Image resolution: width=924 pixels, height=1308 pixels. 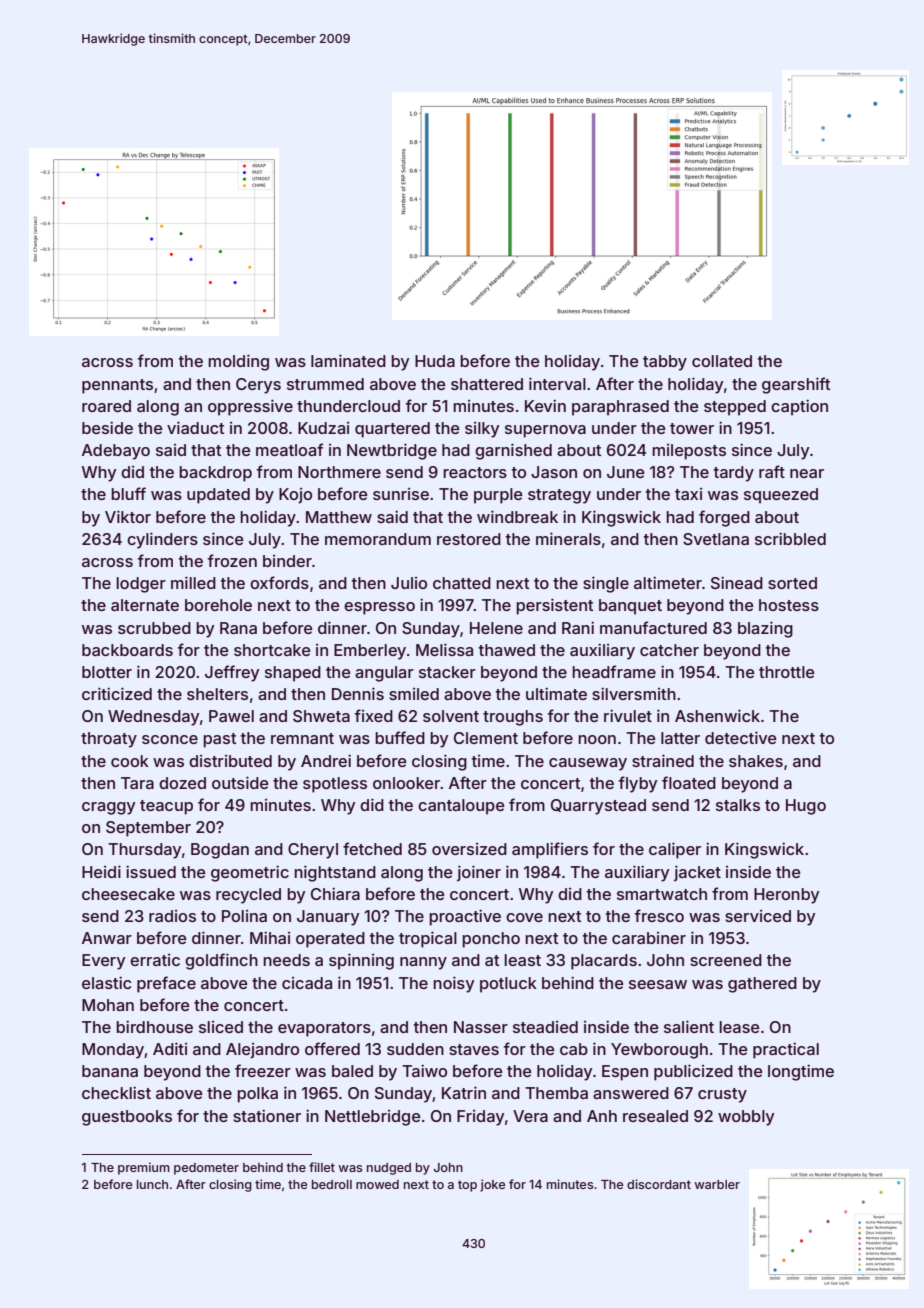 What do you see at coordinates (348, 360) in the screenshot?
I see `laminated` at bounding box center [348, 360].
